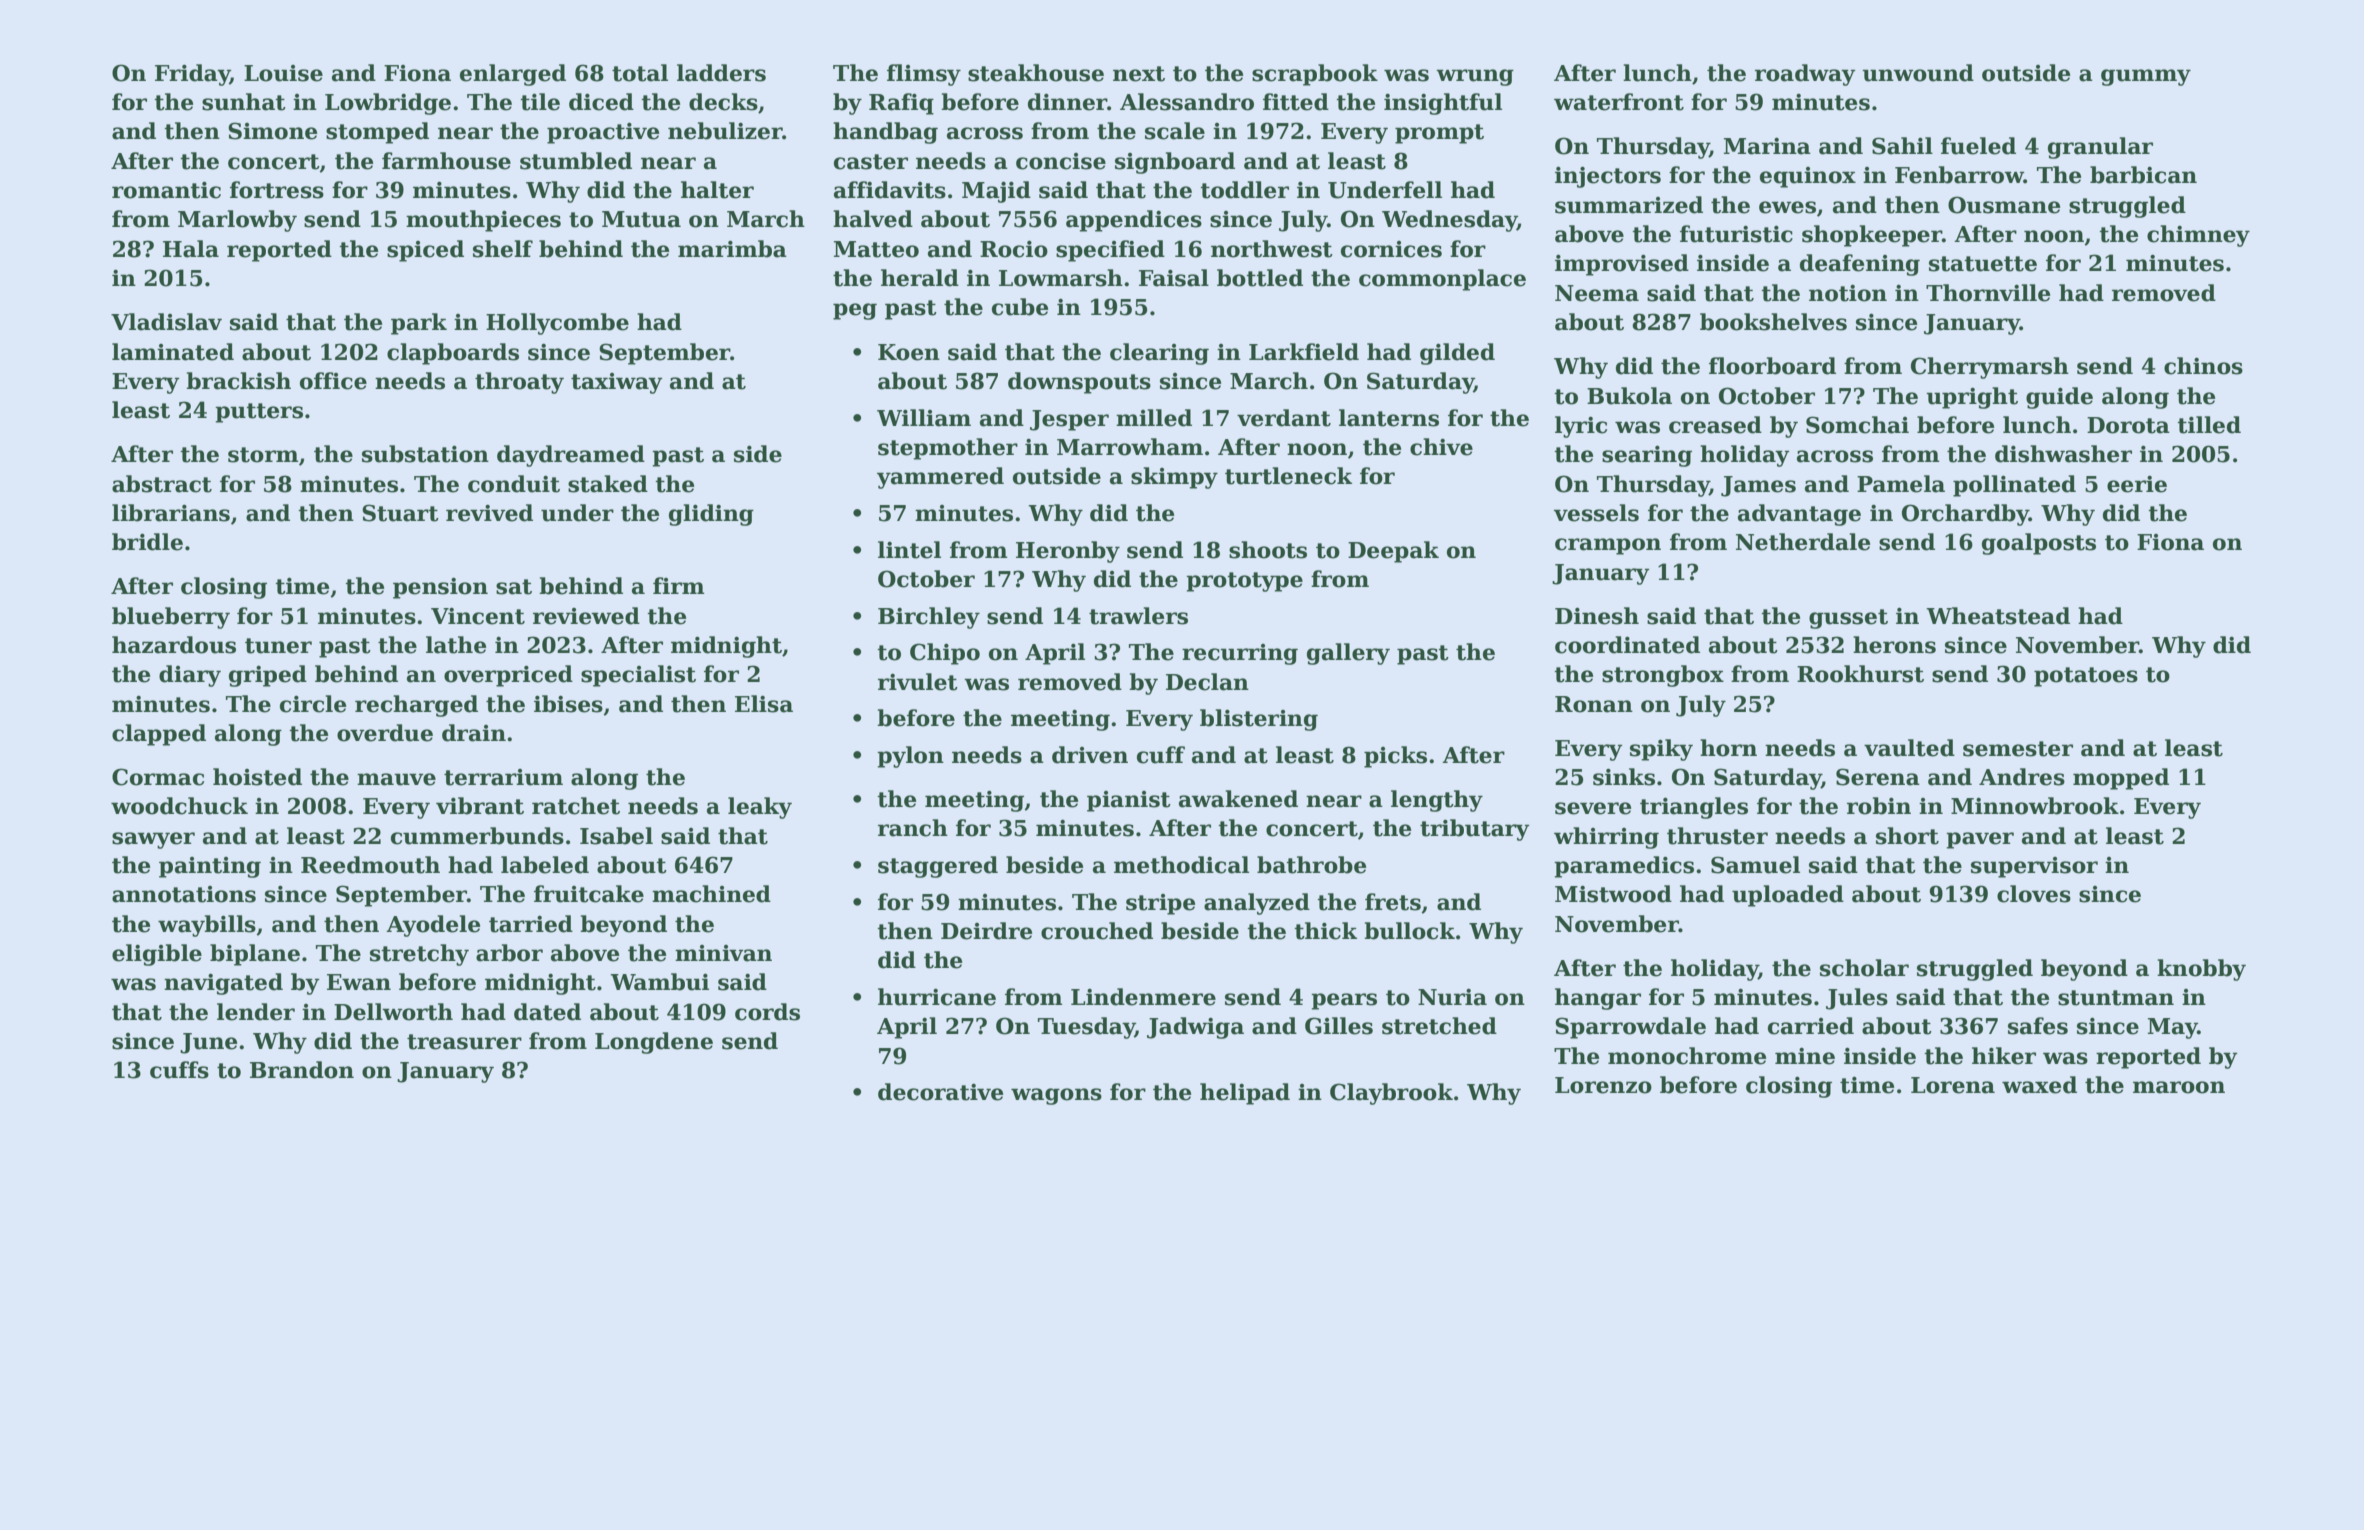 The image size is (2364, 1530). What do you see at coordinates (419, 324) in the document?
I see `park` at bounding box center [419, 324].
